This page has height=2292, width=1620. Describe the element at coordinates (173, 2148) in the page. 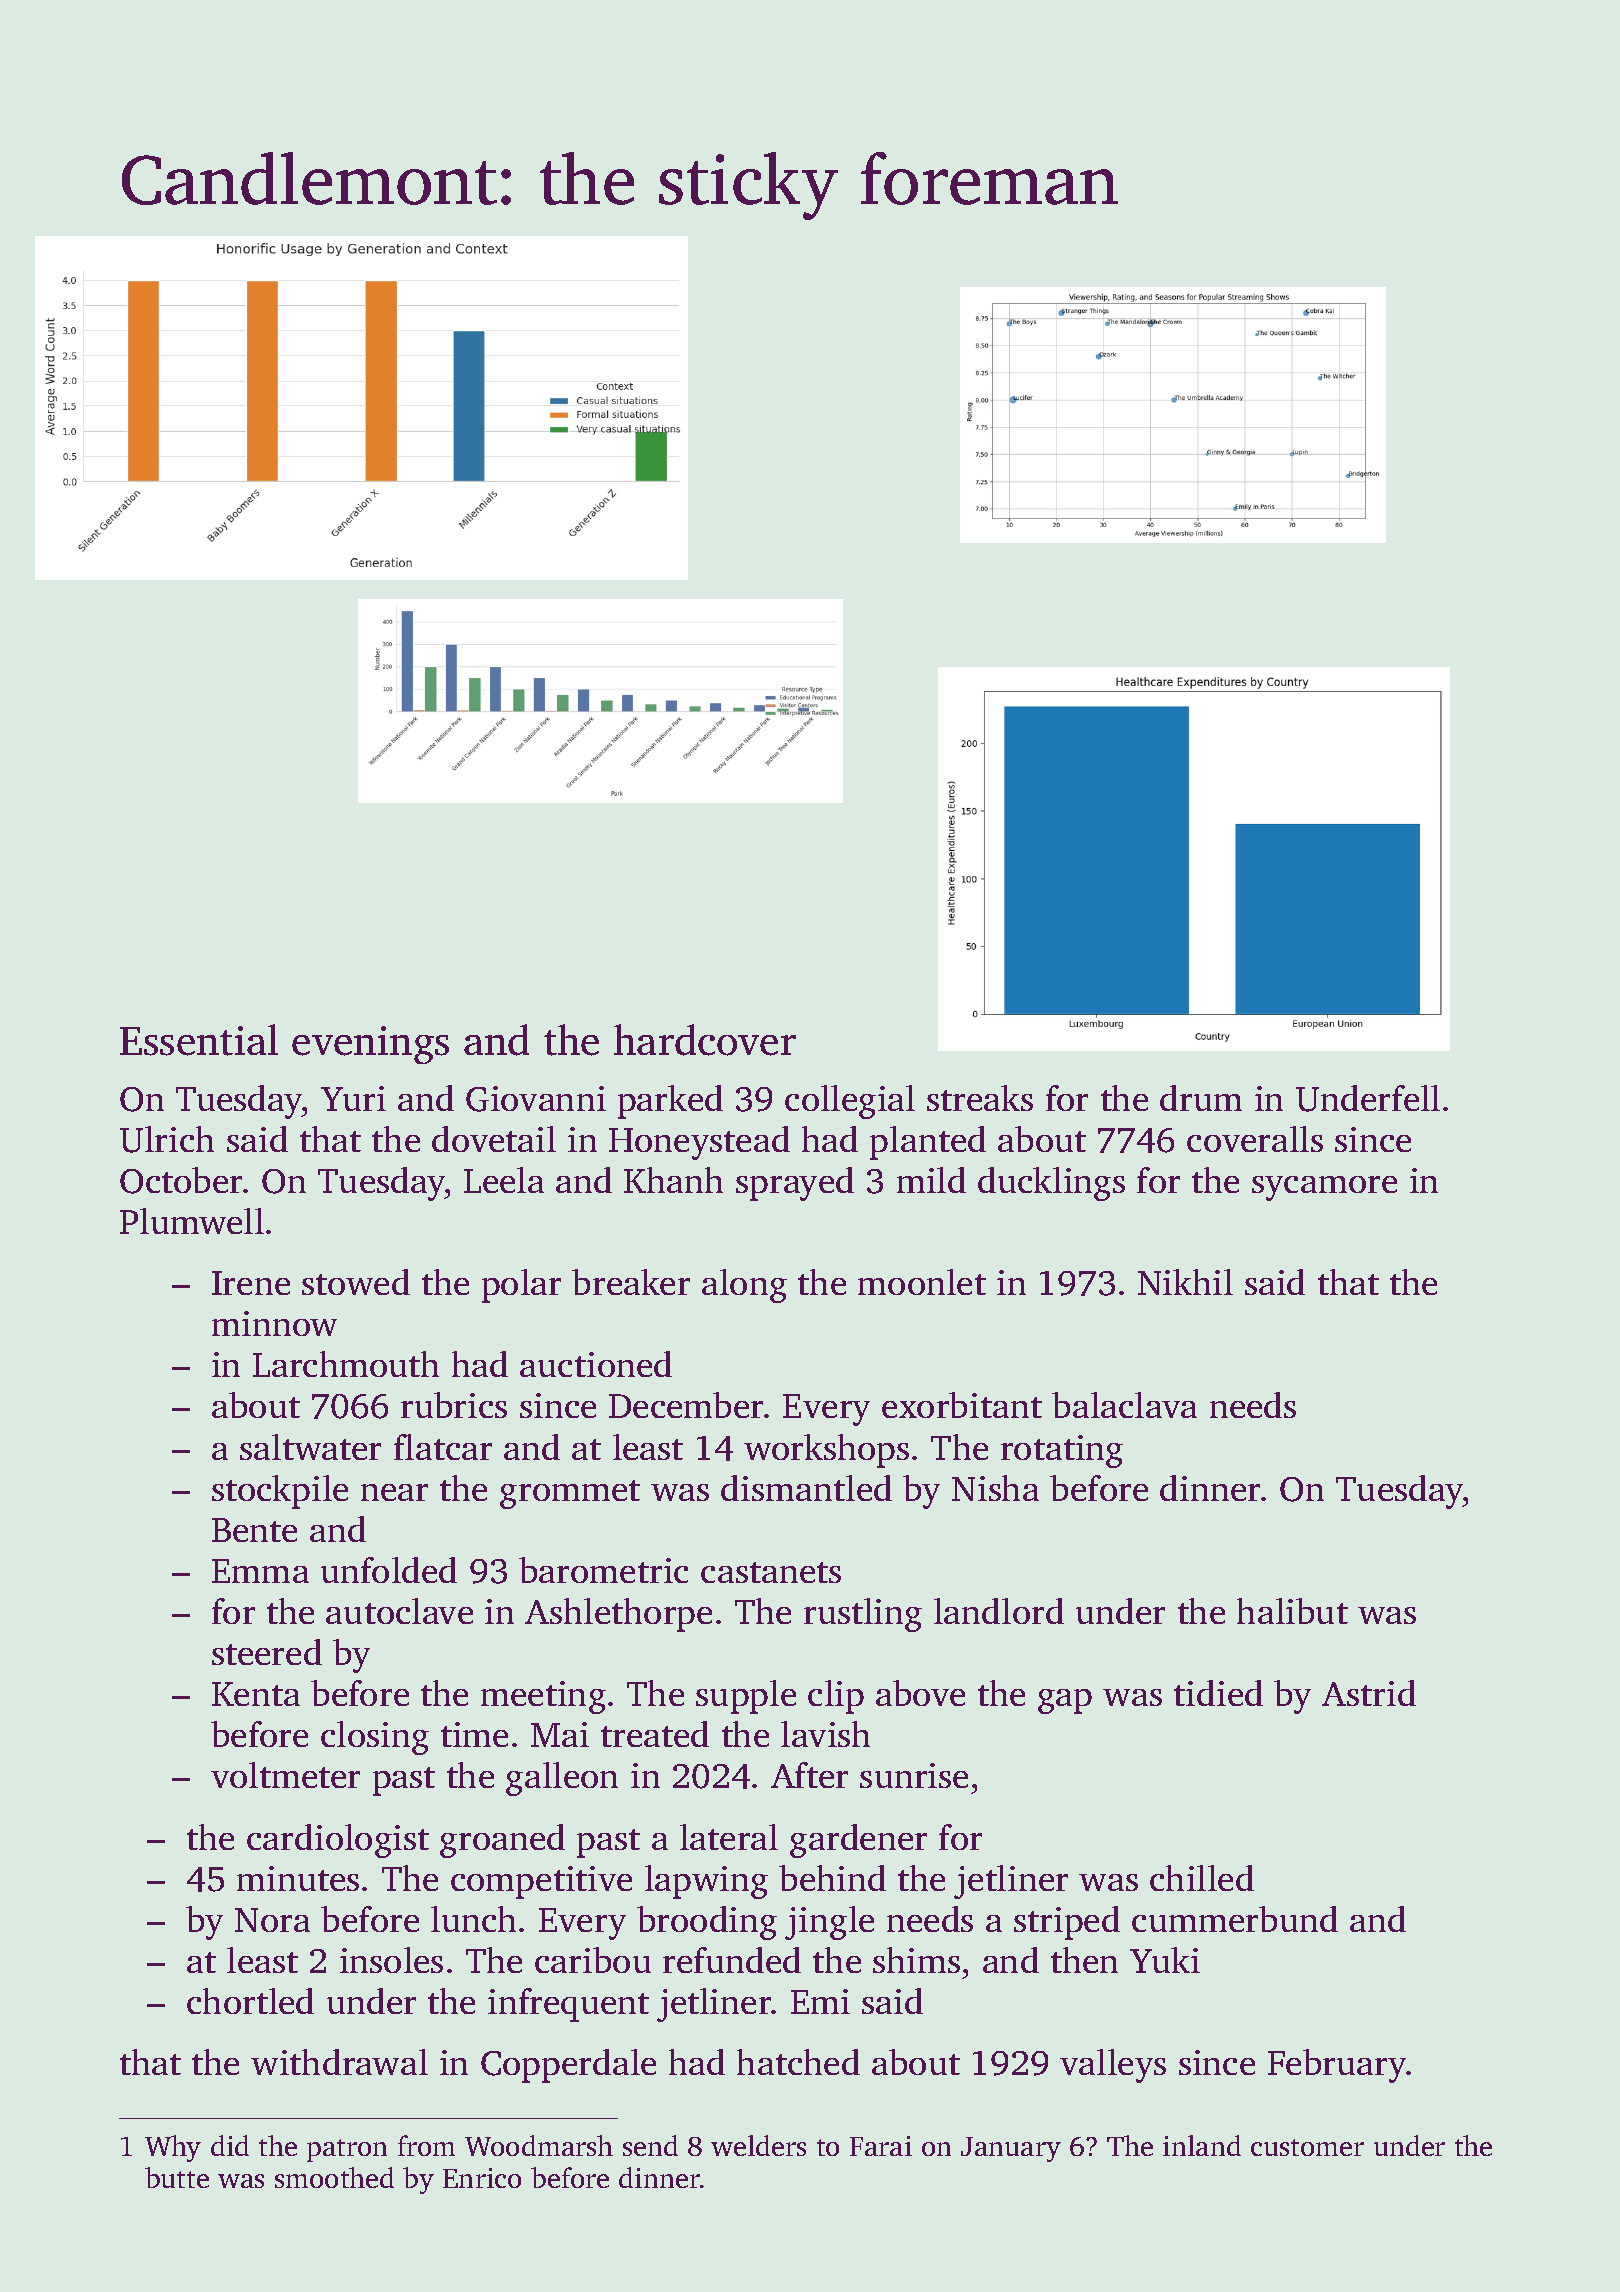

I see `Why` at that location.
